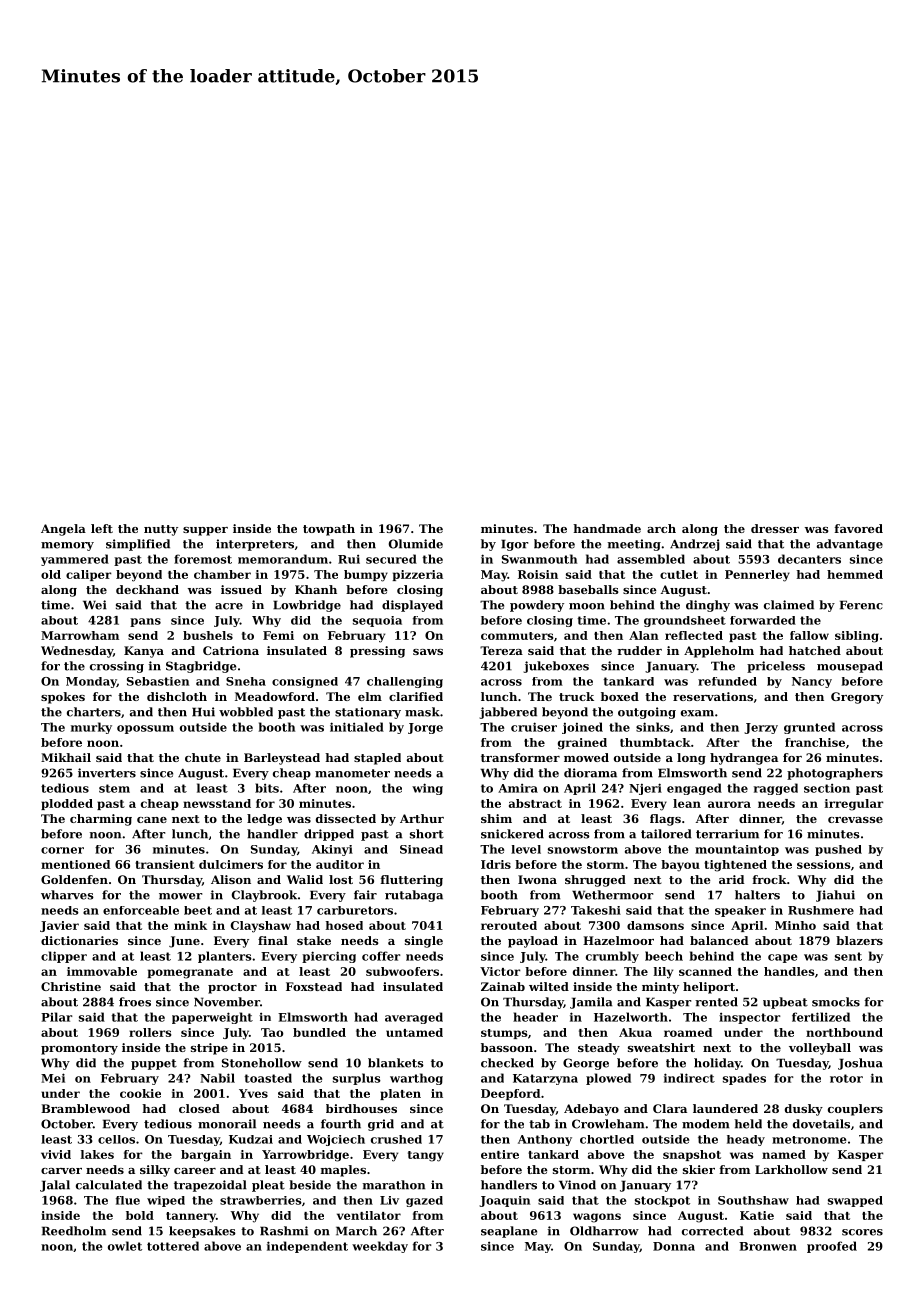 The height and width of the screenshot is (1308, 924). I want to click on pans, so click(145, 622).
